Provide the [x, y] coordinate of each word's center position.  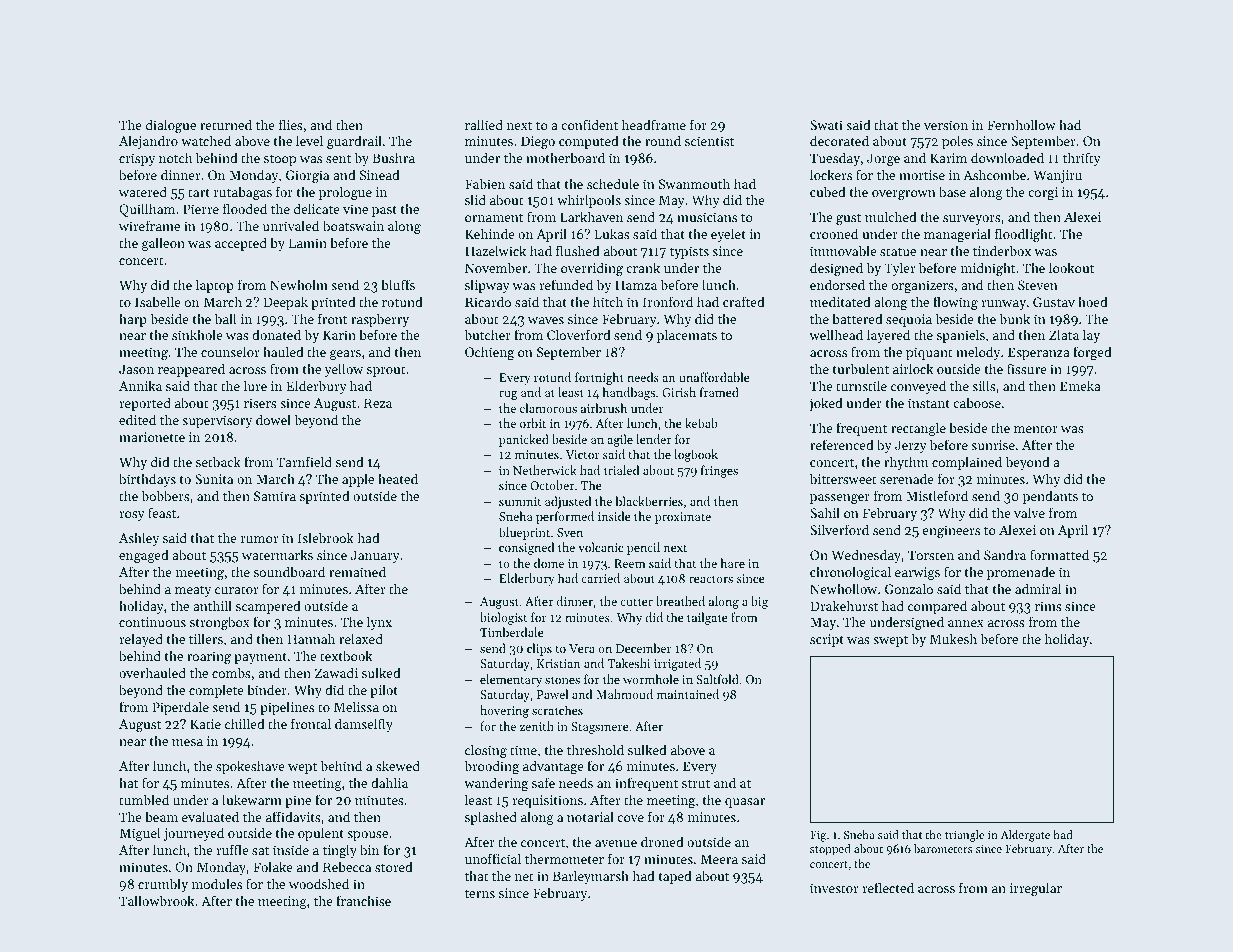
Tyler [899, 269]
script [827, 640]
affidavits [293, 816]
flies [291, 124]
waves [546, 320]
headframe [654, 124]
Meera [719, 859]
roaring [209, 657]
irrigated [677, 664]
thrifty [1082, 159]
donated [276, 334]
